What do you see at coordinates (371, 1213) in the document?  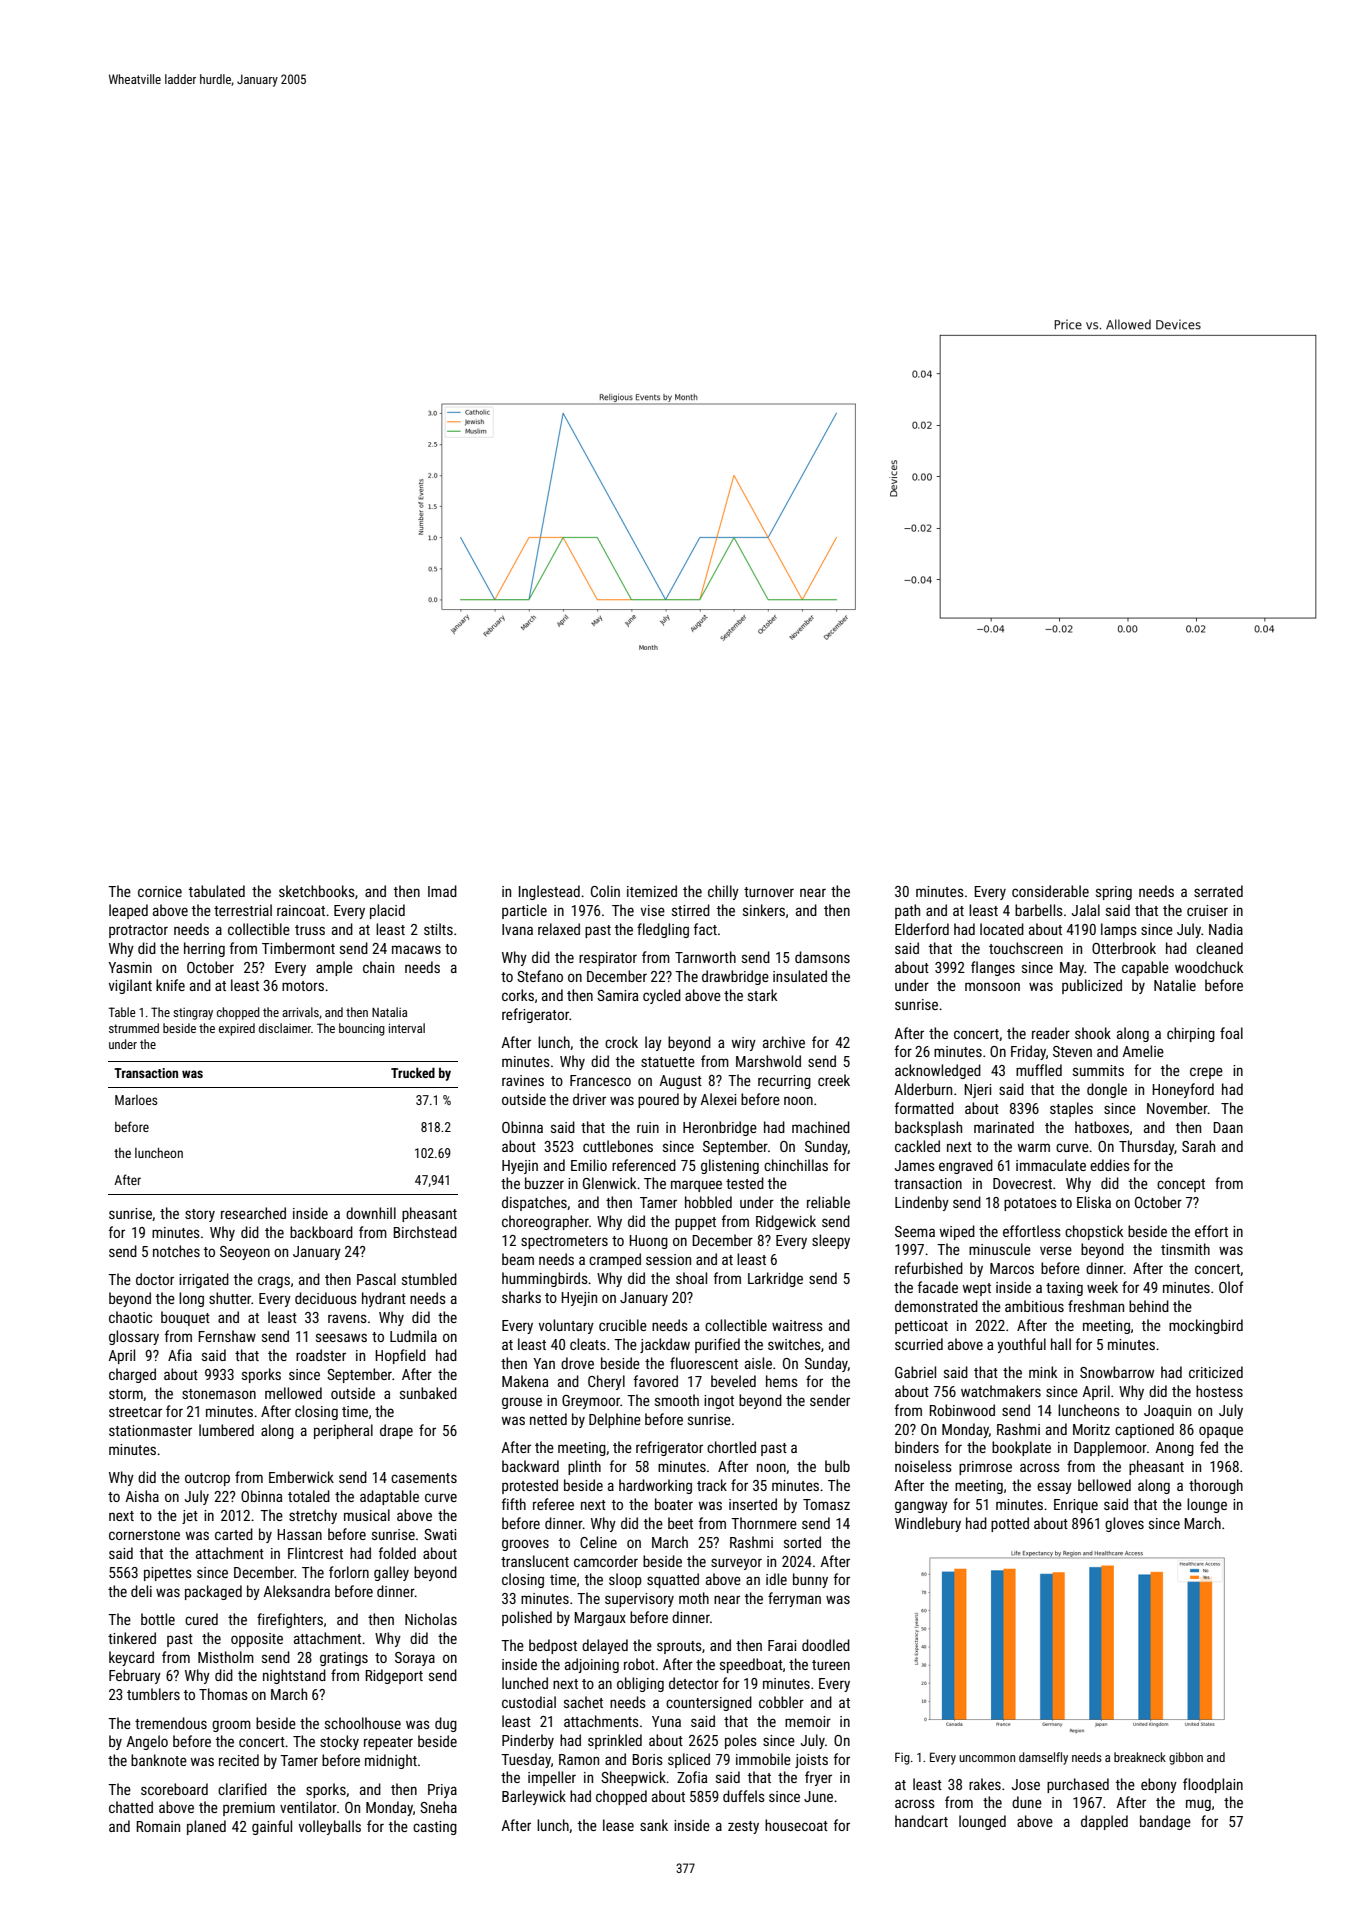 I see `downhill` at bounding box center [371, 1213].
